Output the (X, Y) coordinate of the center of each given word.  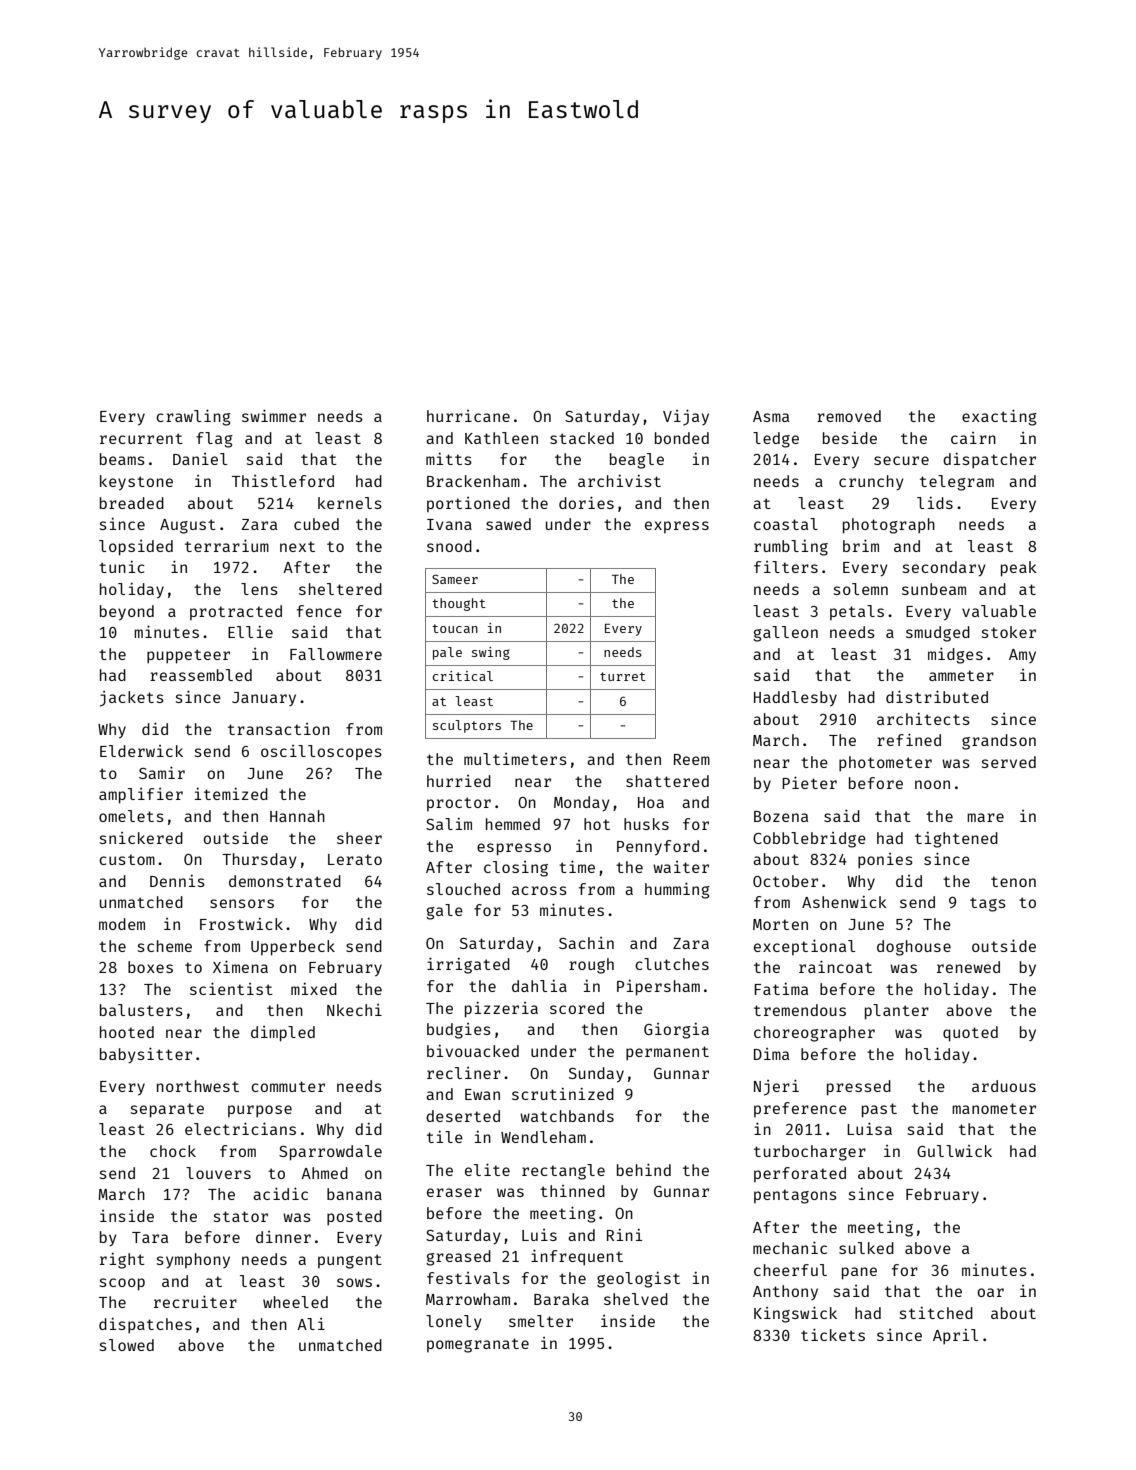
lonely (454, 1323)
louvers (218, 1173)
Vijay (686, 417)
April (955, 1336)
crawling (193, 417)
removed (849, 416)
